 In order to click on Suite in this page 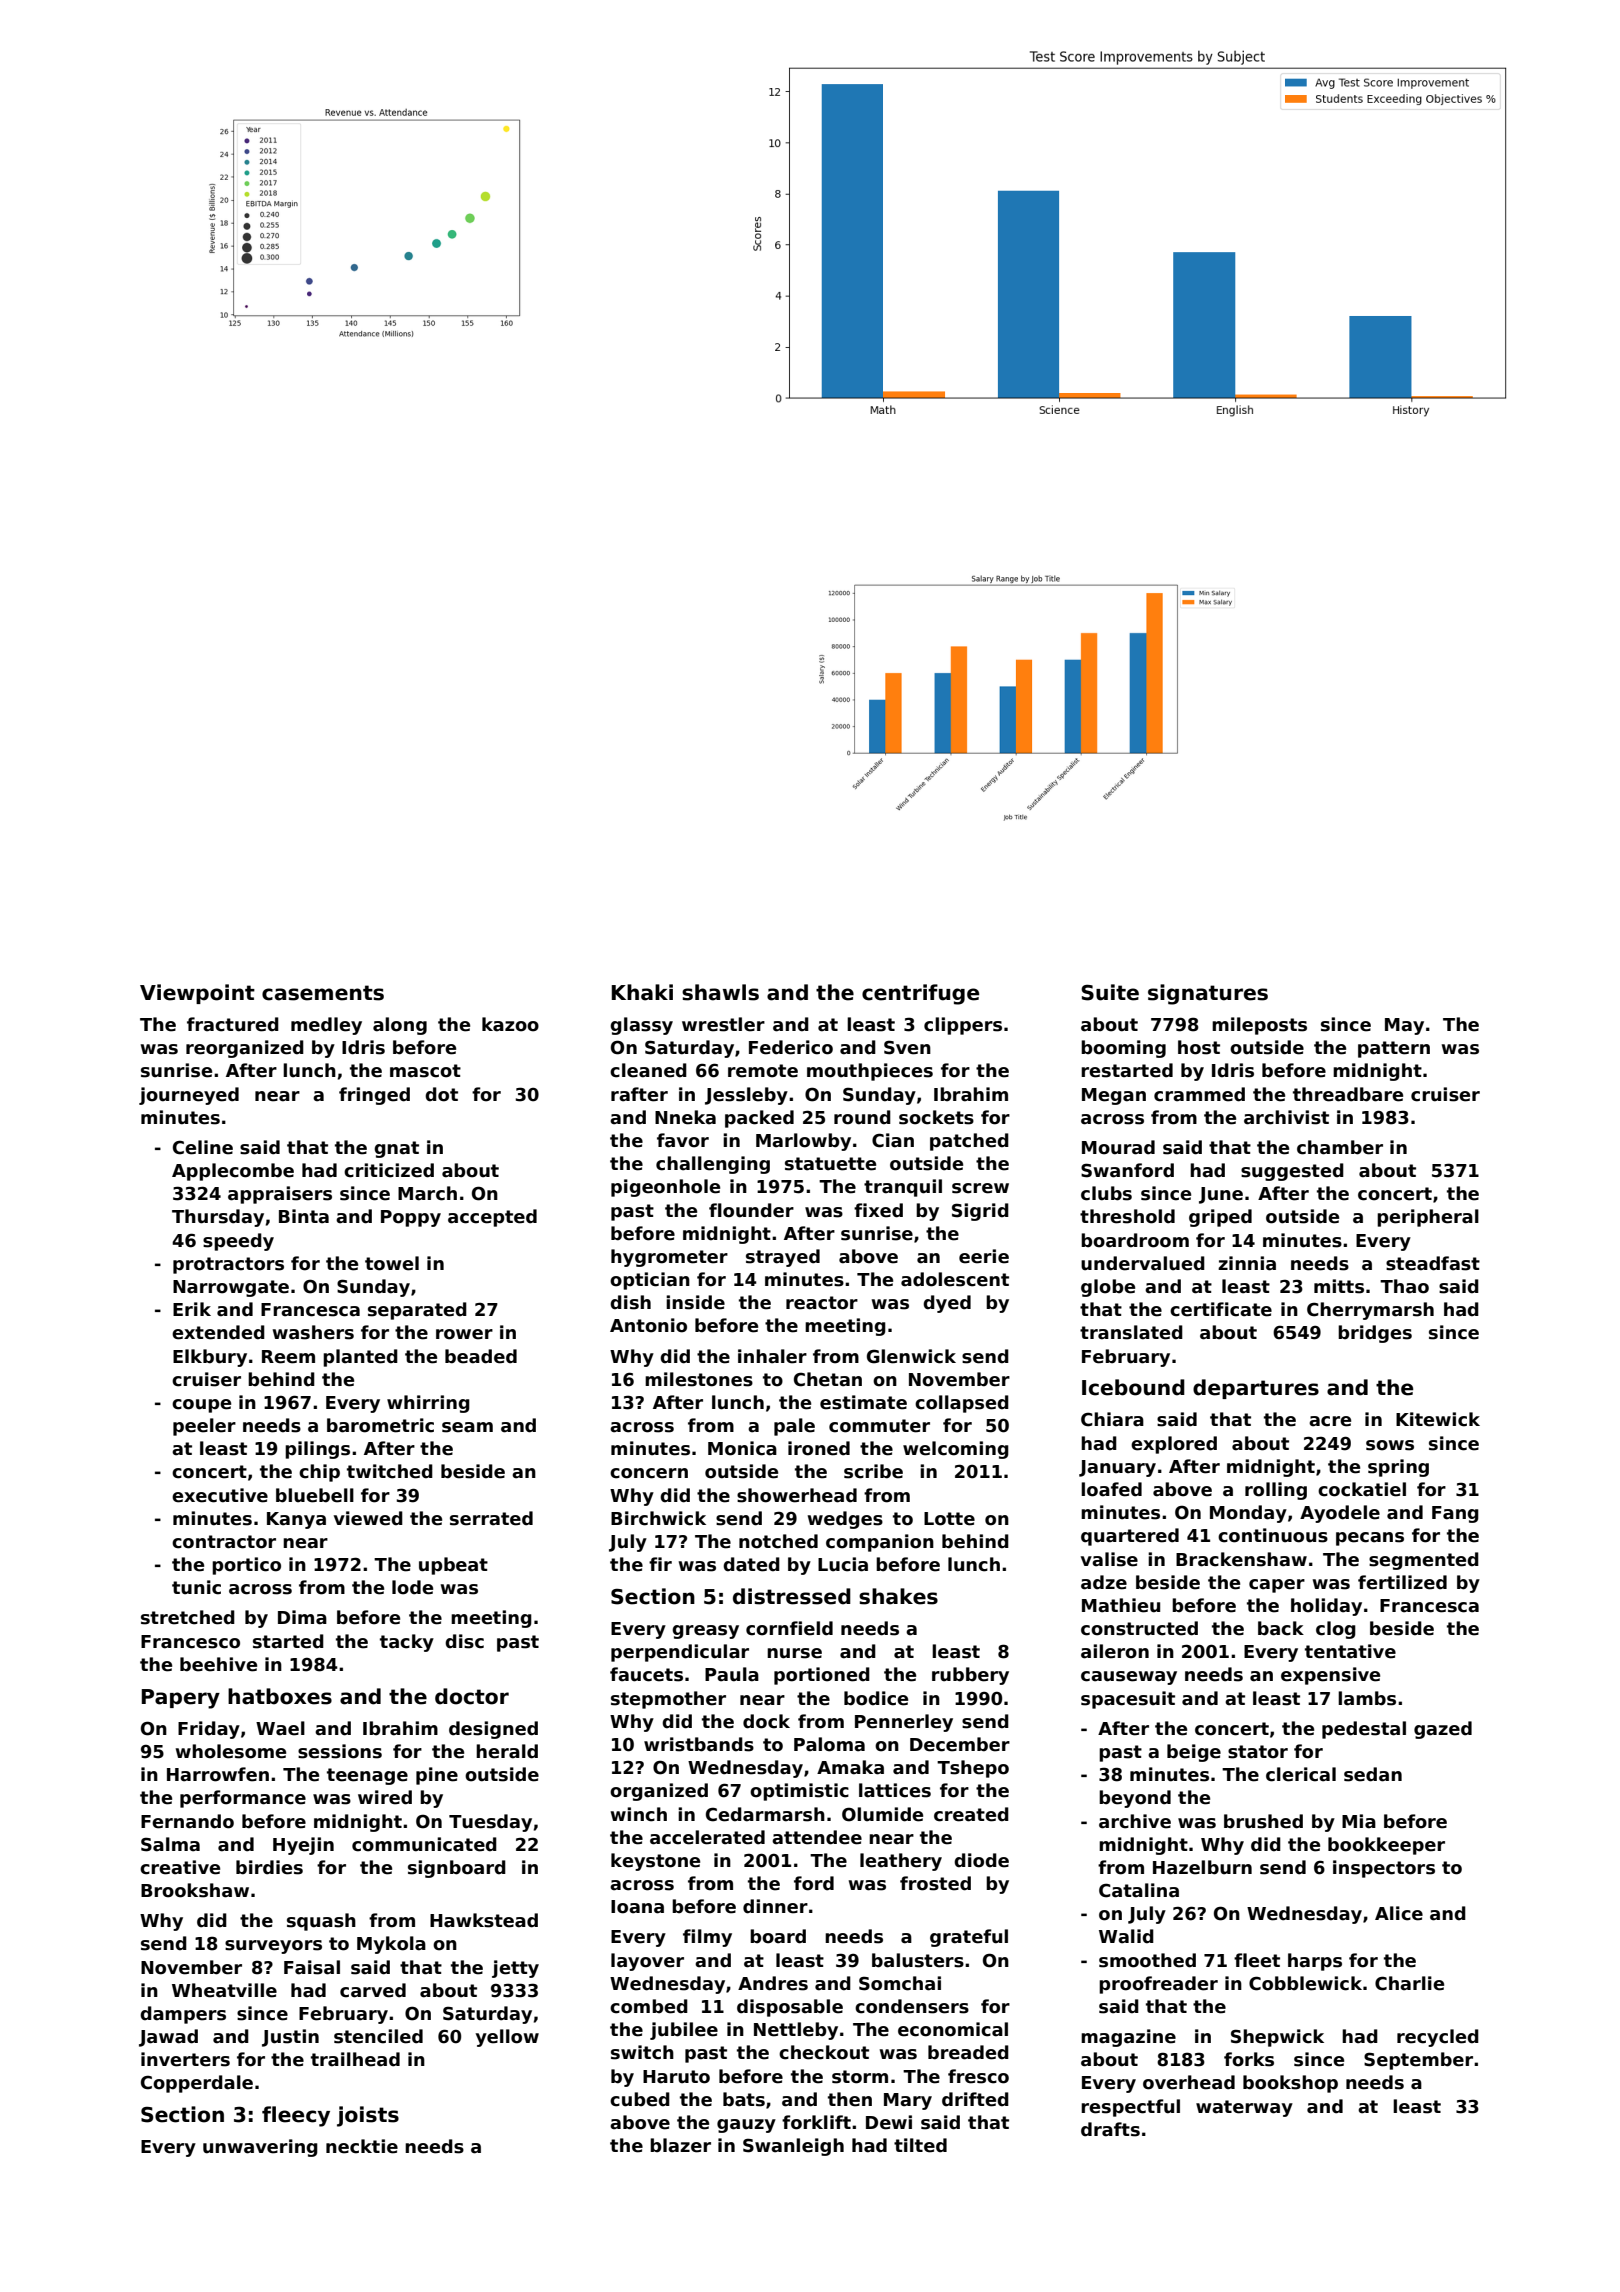, I will do `click(1110, 992)`.
